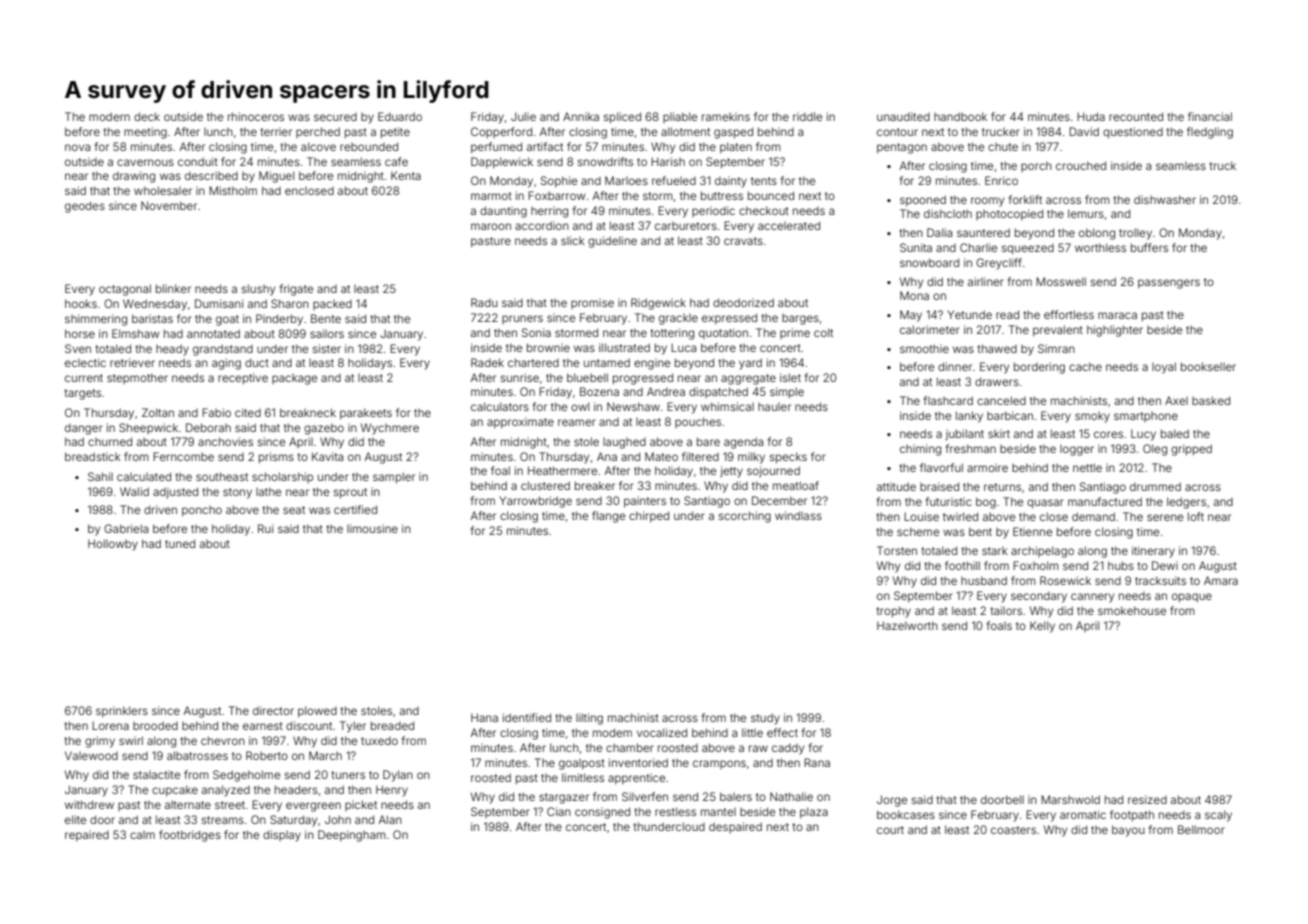 The image size is (1308, 924). What do you see at coordinates (1132, 816) in the image?
I see `footpath` at bounding box center [1132, 816].
